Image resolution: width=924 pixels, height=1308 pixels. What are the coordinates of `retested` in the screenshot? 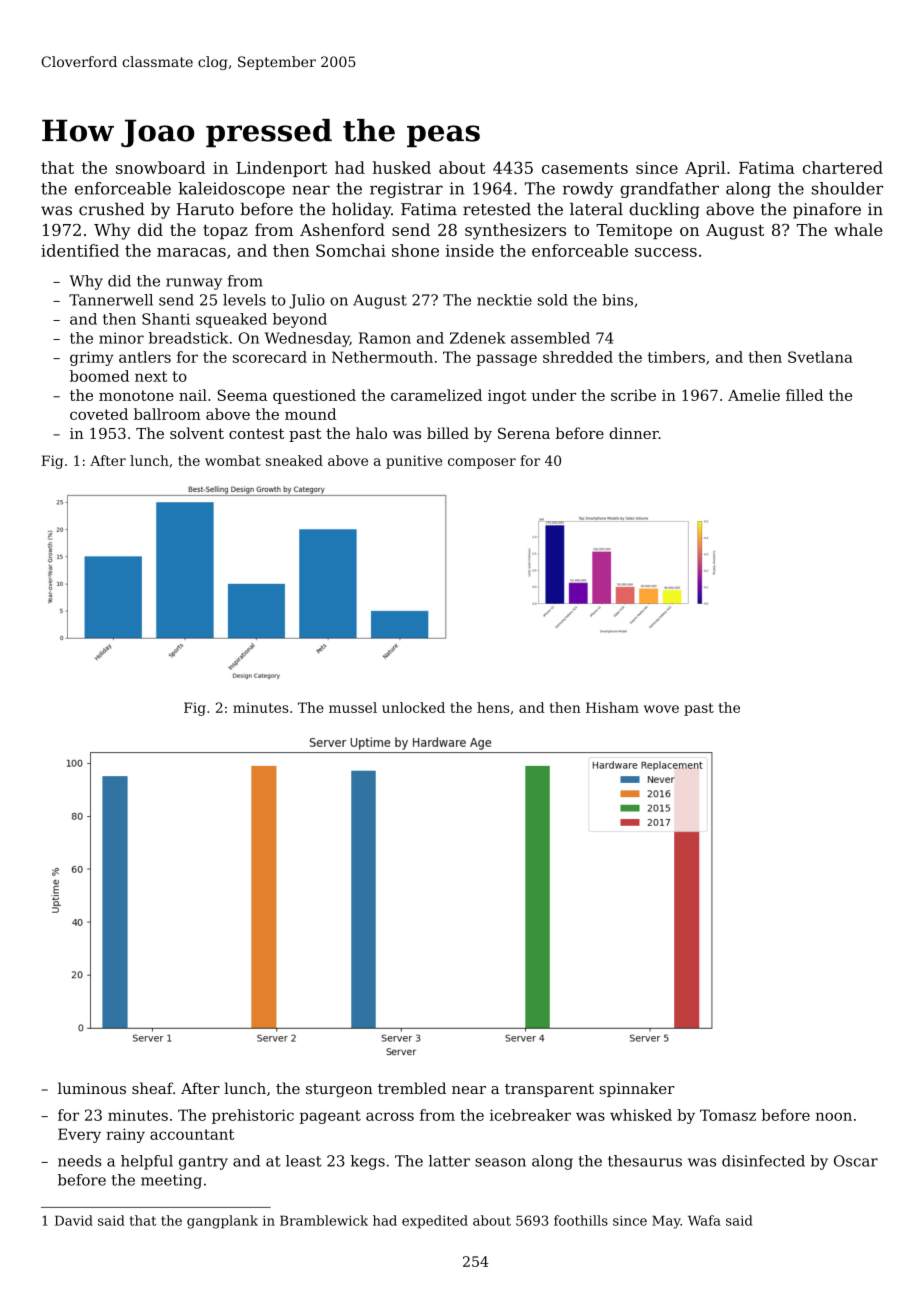 It's located at (497, 209).
